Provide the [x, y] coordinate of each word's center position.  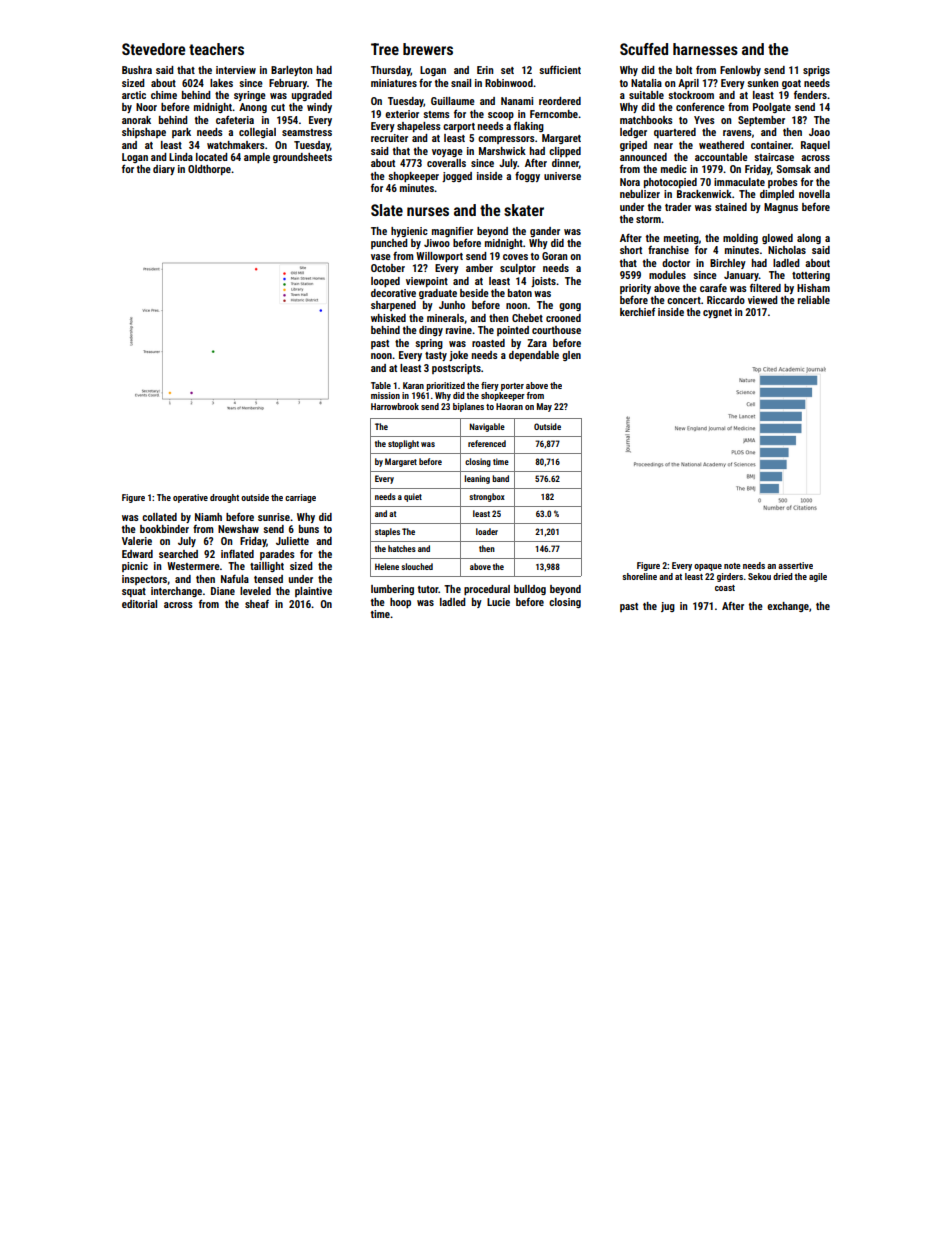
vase [381, 257]
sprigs [816, 71]
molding [740, 239]
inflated [237, 553]
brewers [428, 49]
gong [570, 307]
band [500, 478]
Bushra [137, 70]
